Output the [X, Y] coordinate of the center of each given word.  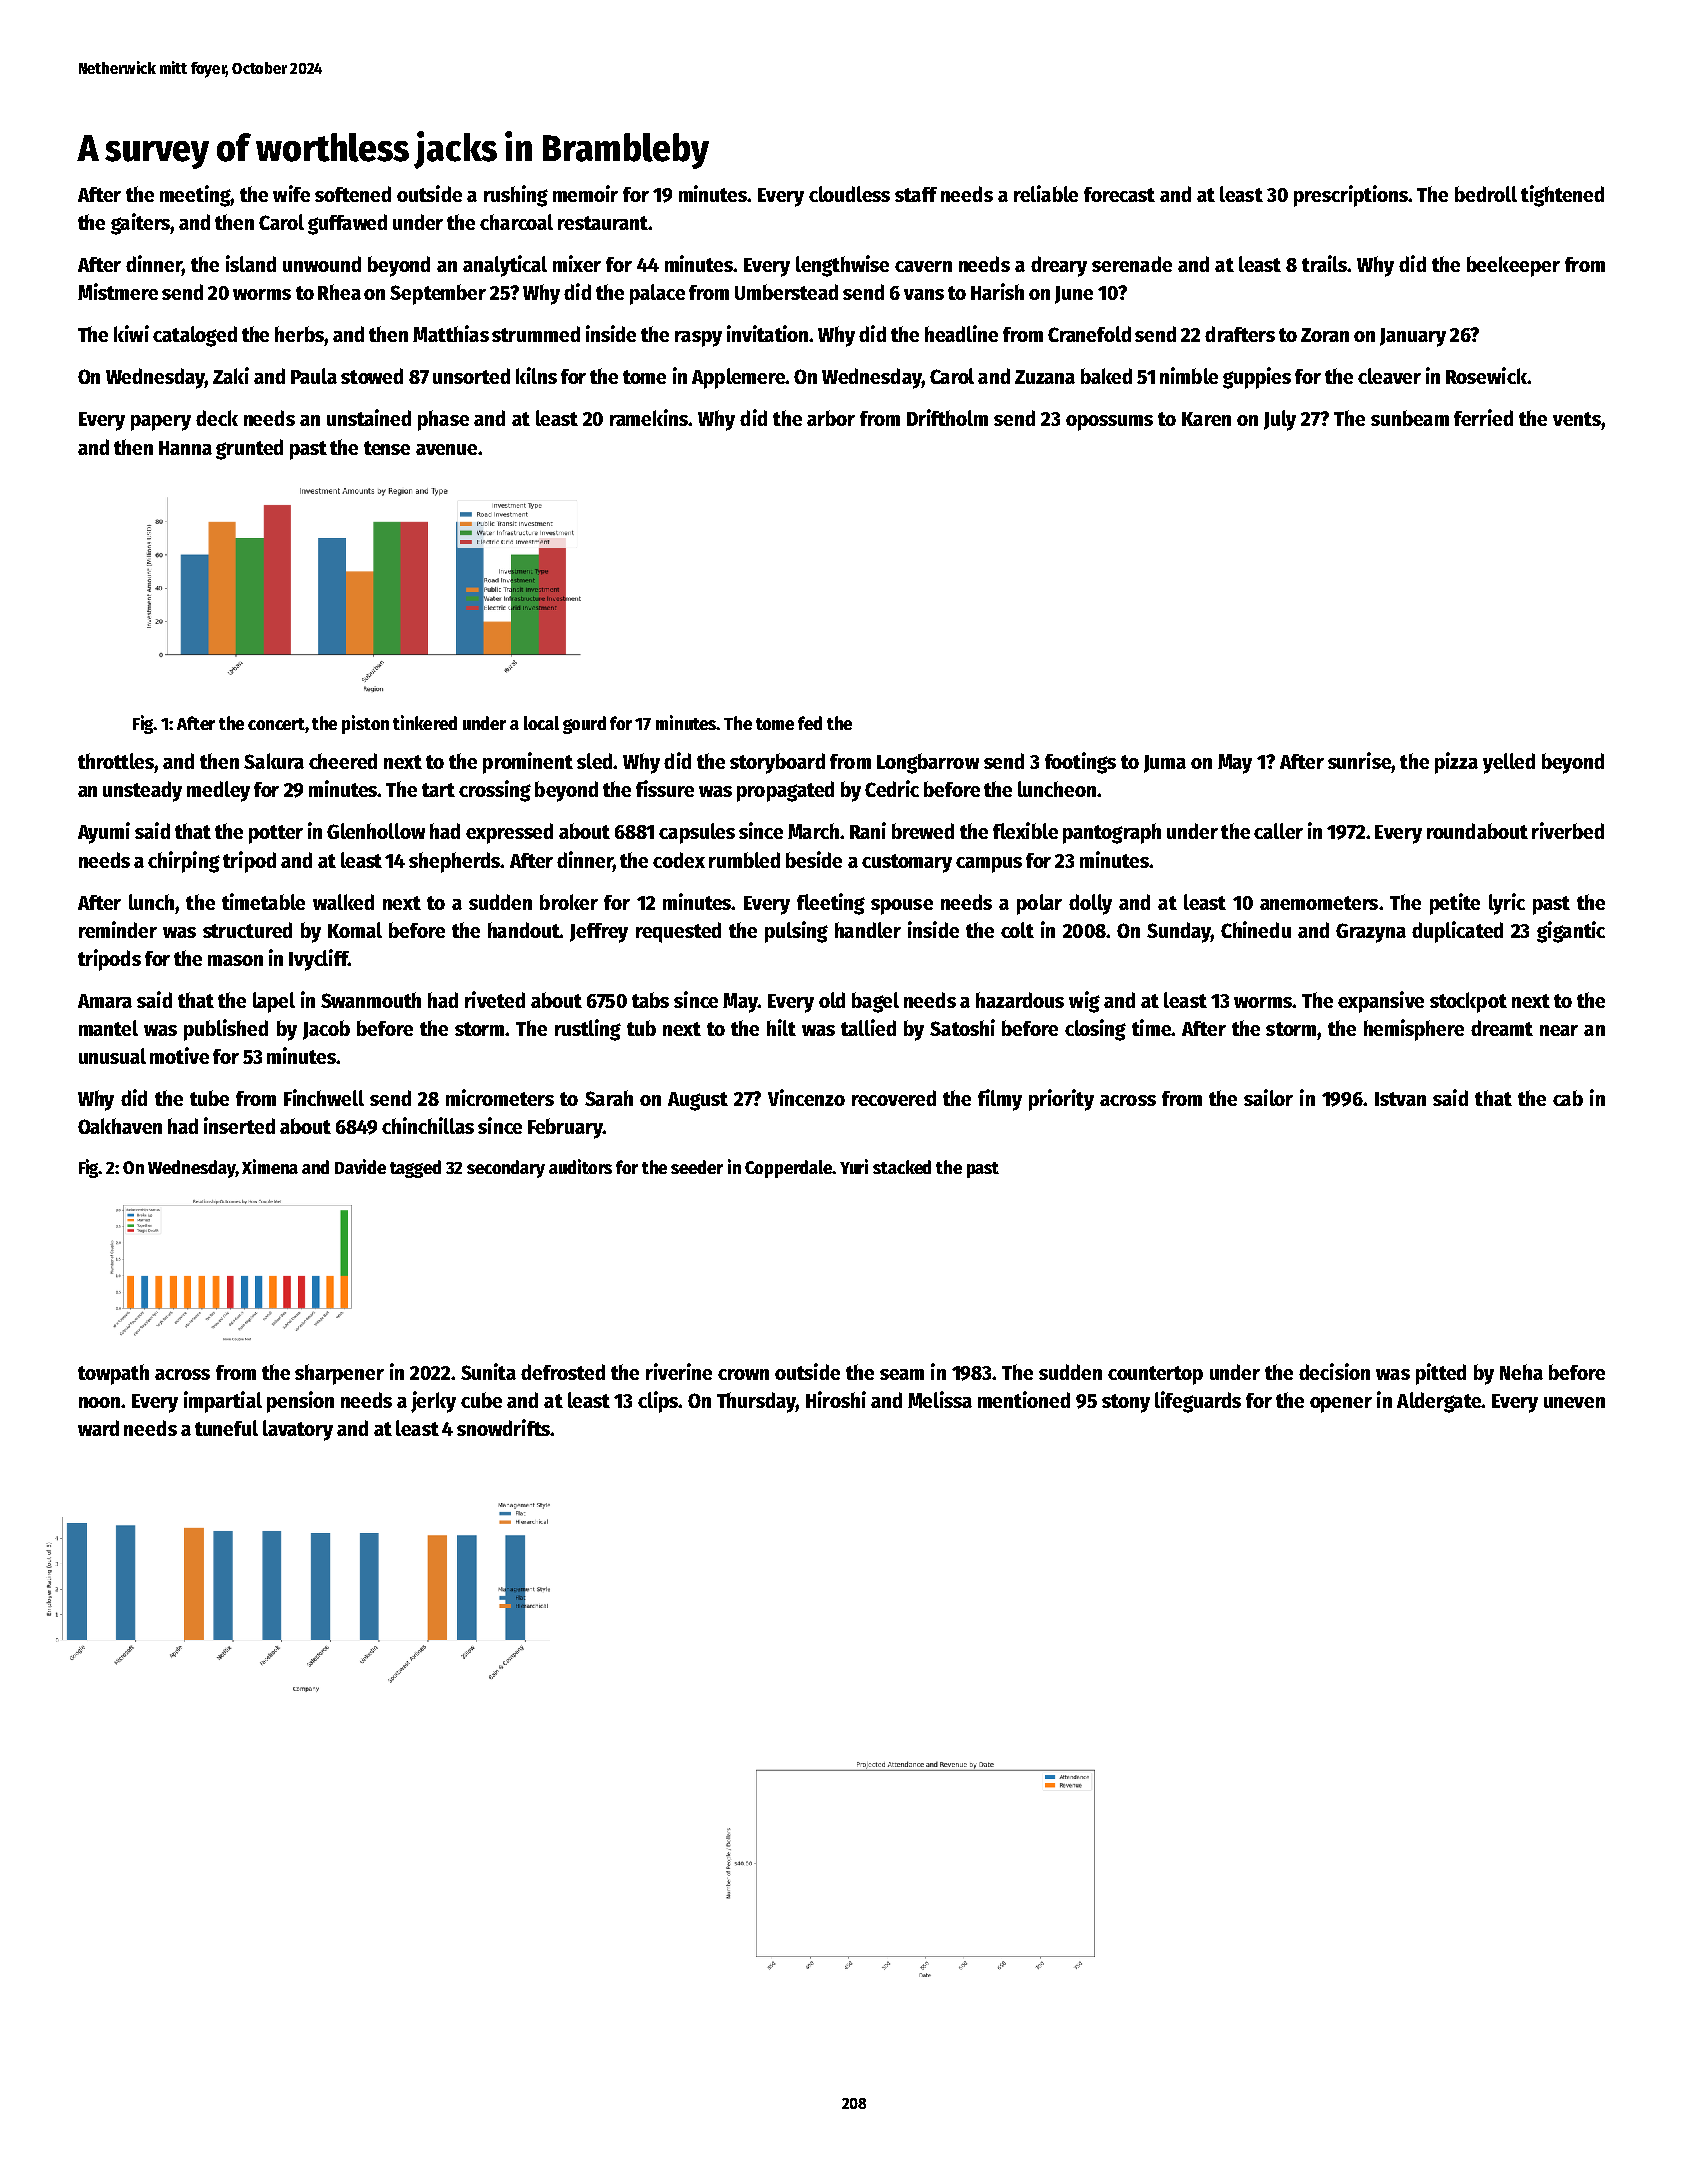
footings [1080, 763]
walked [343, 902]
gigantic [1571, 932]
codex [679, 860]
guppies [1257, 378]
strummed [536, 334]
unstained [369, 417]
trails [1324, 263]
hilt [781, 1027]
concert [276, 724]
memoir [585, 193]
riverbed [1568, 830]
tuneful [226, 1428]
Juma [1165, 764]
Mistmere [118, 291]
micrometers [500, 1097]
